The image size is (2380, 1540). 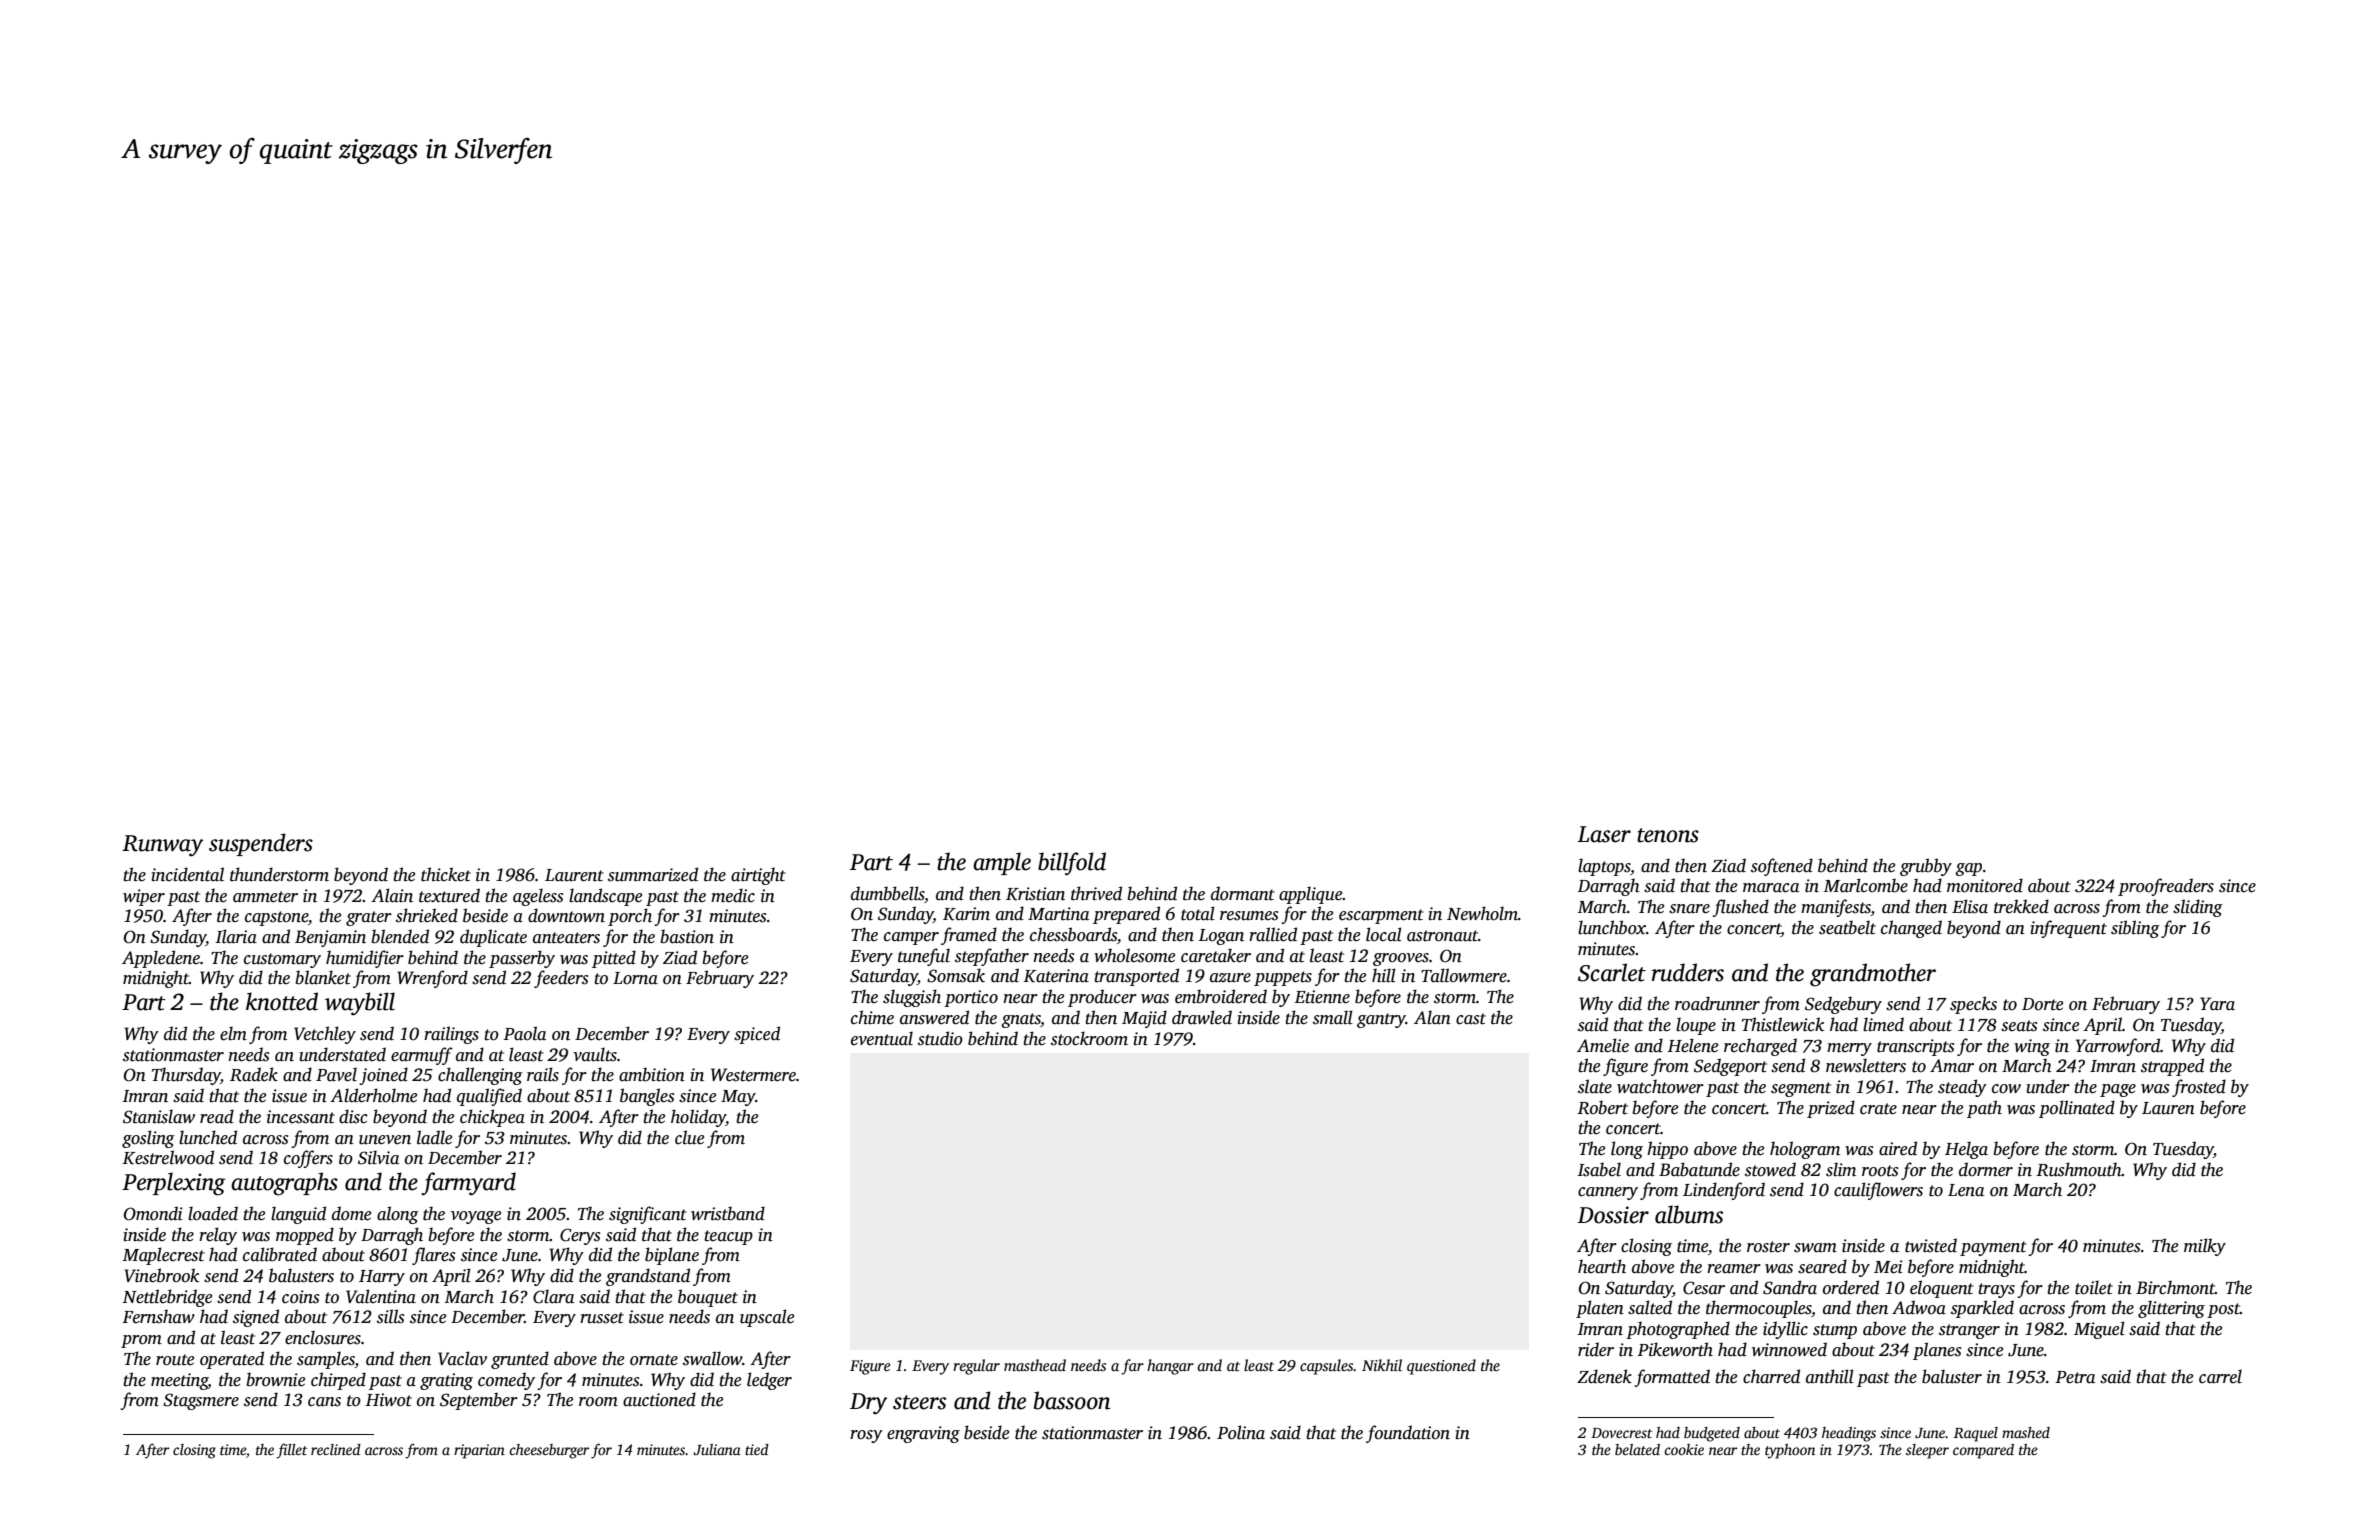 I want to click on cauliflowers, so click(x=1878, y=1191).
